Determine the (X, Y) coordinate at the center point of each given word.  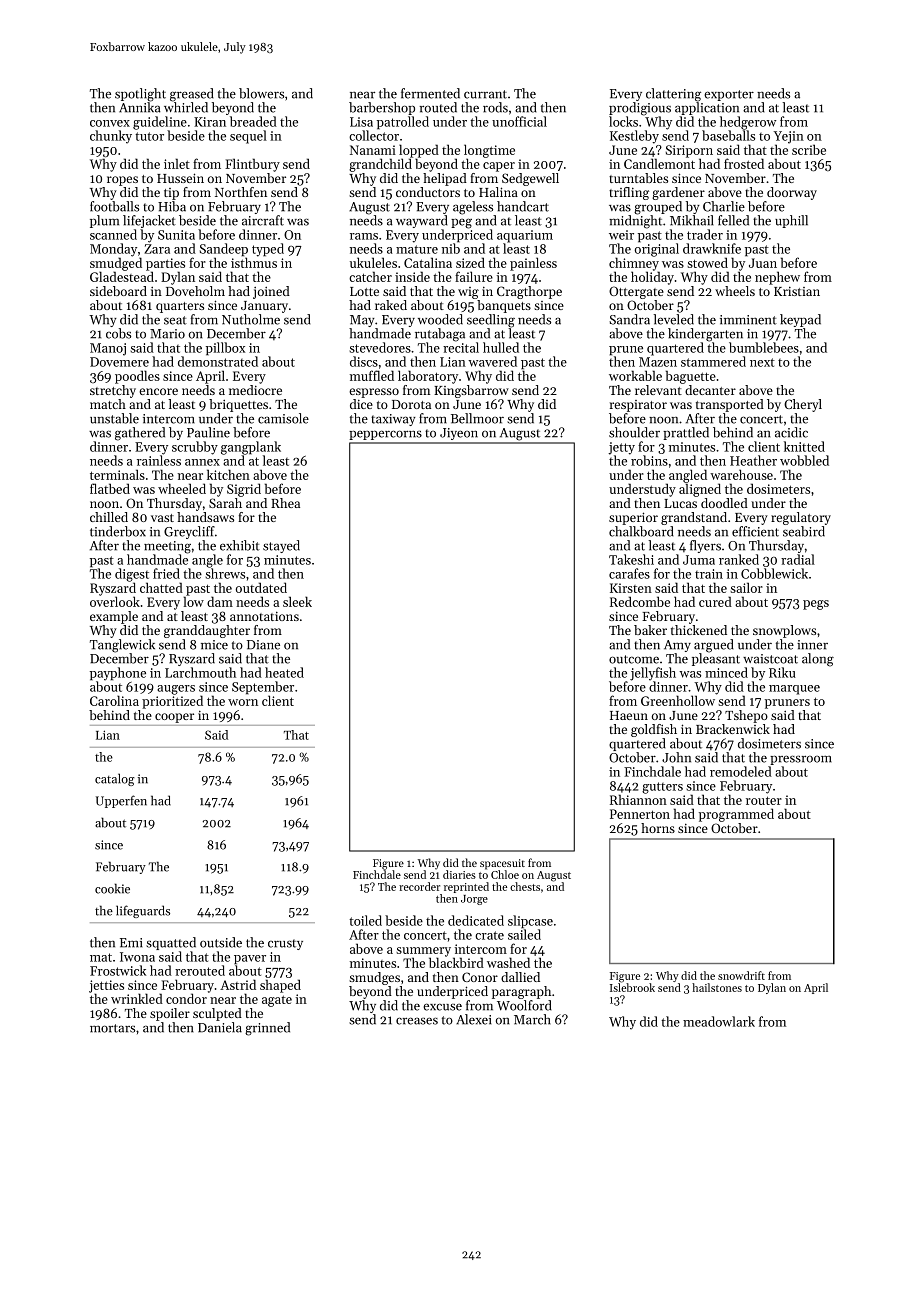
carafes (629, 573)
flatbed (110, 488)
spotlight (140, 95)
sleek (297, 601)
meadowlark (719, 1021)
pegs (816, 605)
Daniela (220, 1027)
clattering (673, 95)
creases (417, 1021)
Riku (782, 672)
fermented (430, 93)
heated (284, 672)
